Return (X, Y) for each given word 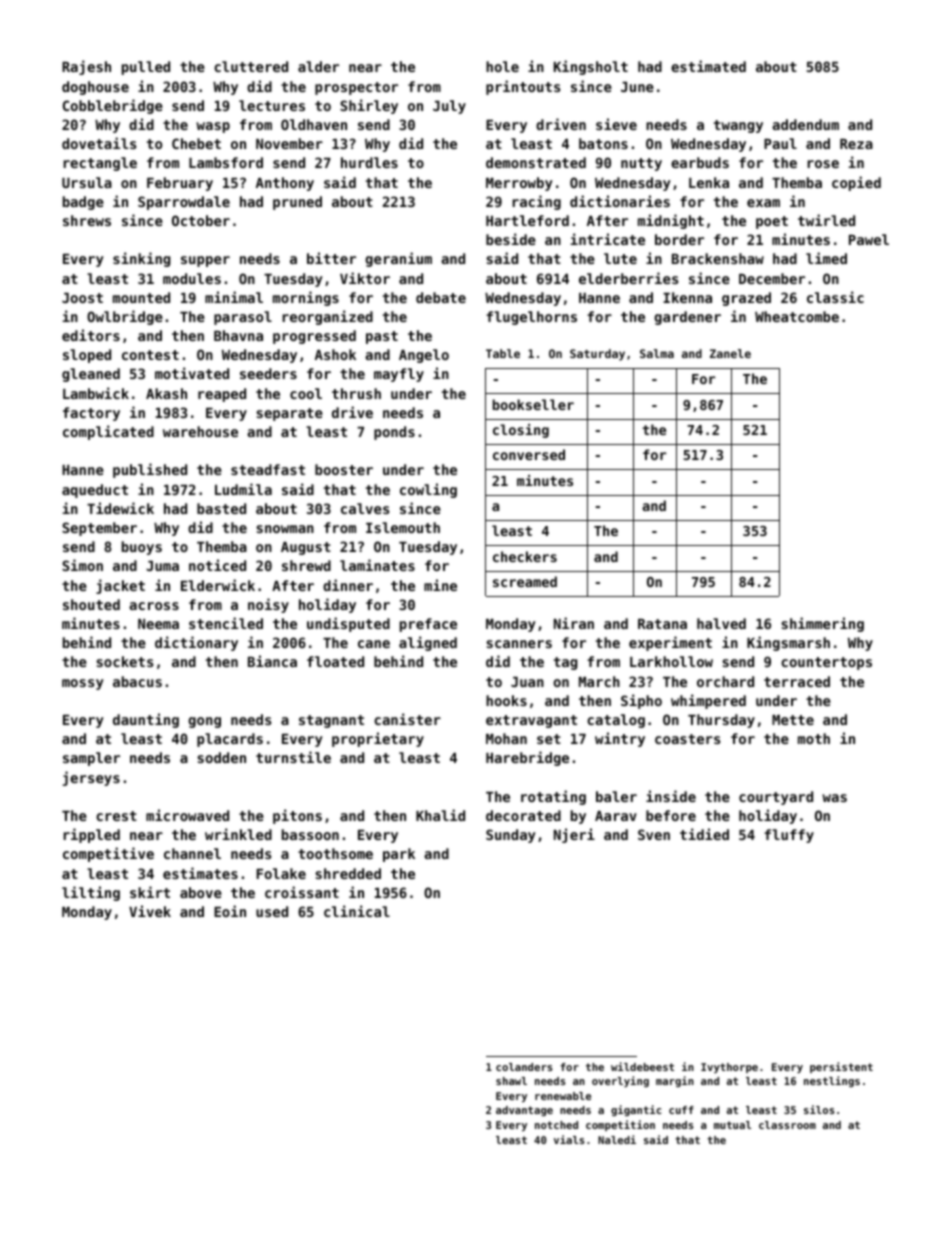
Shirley (369, 106)
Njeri (574, 835)
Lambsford (226, 162)
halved (721, 623)
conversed (529, 454)
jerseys (91, 778)
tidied (704, 834)
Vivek (150, 911)
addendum (805, 124)
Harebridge (527, 758)
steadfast (268, 469)
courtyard (776, 798)
